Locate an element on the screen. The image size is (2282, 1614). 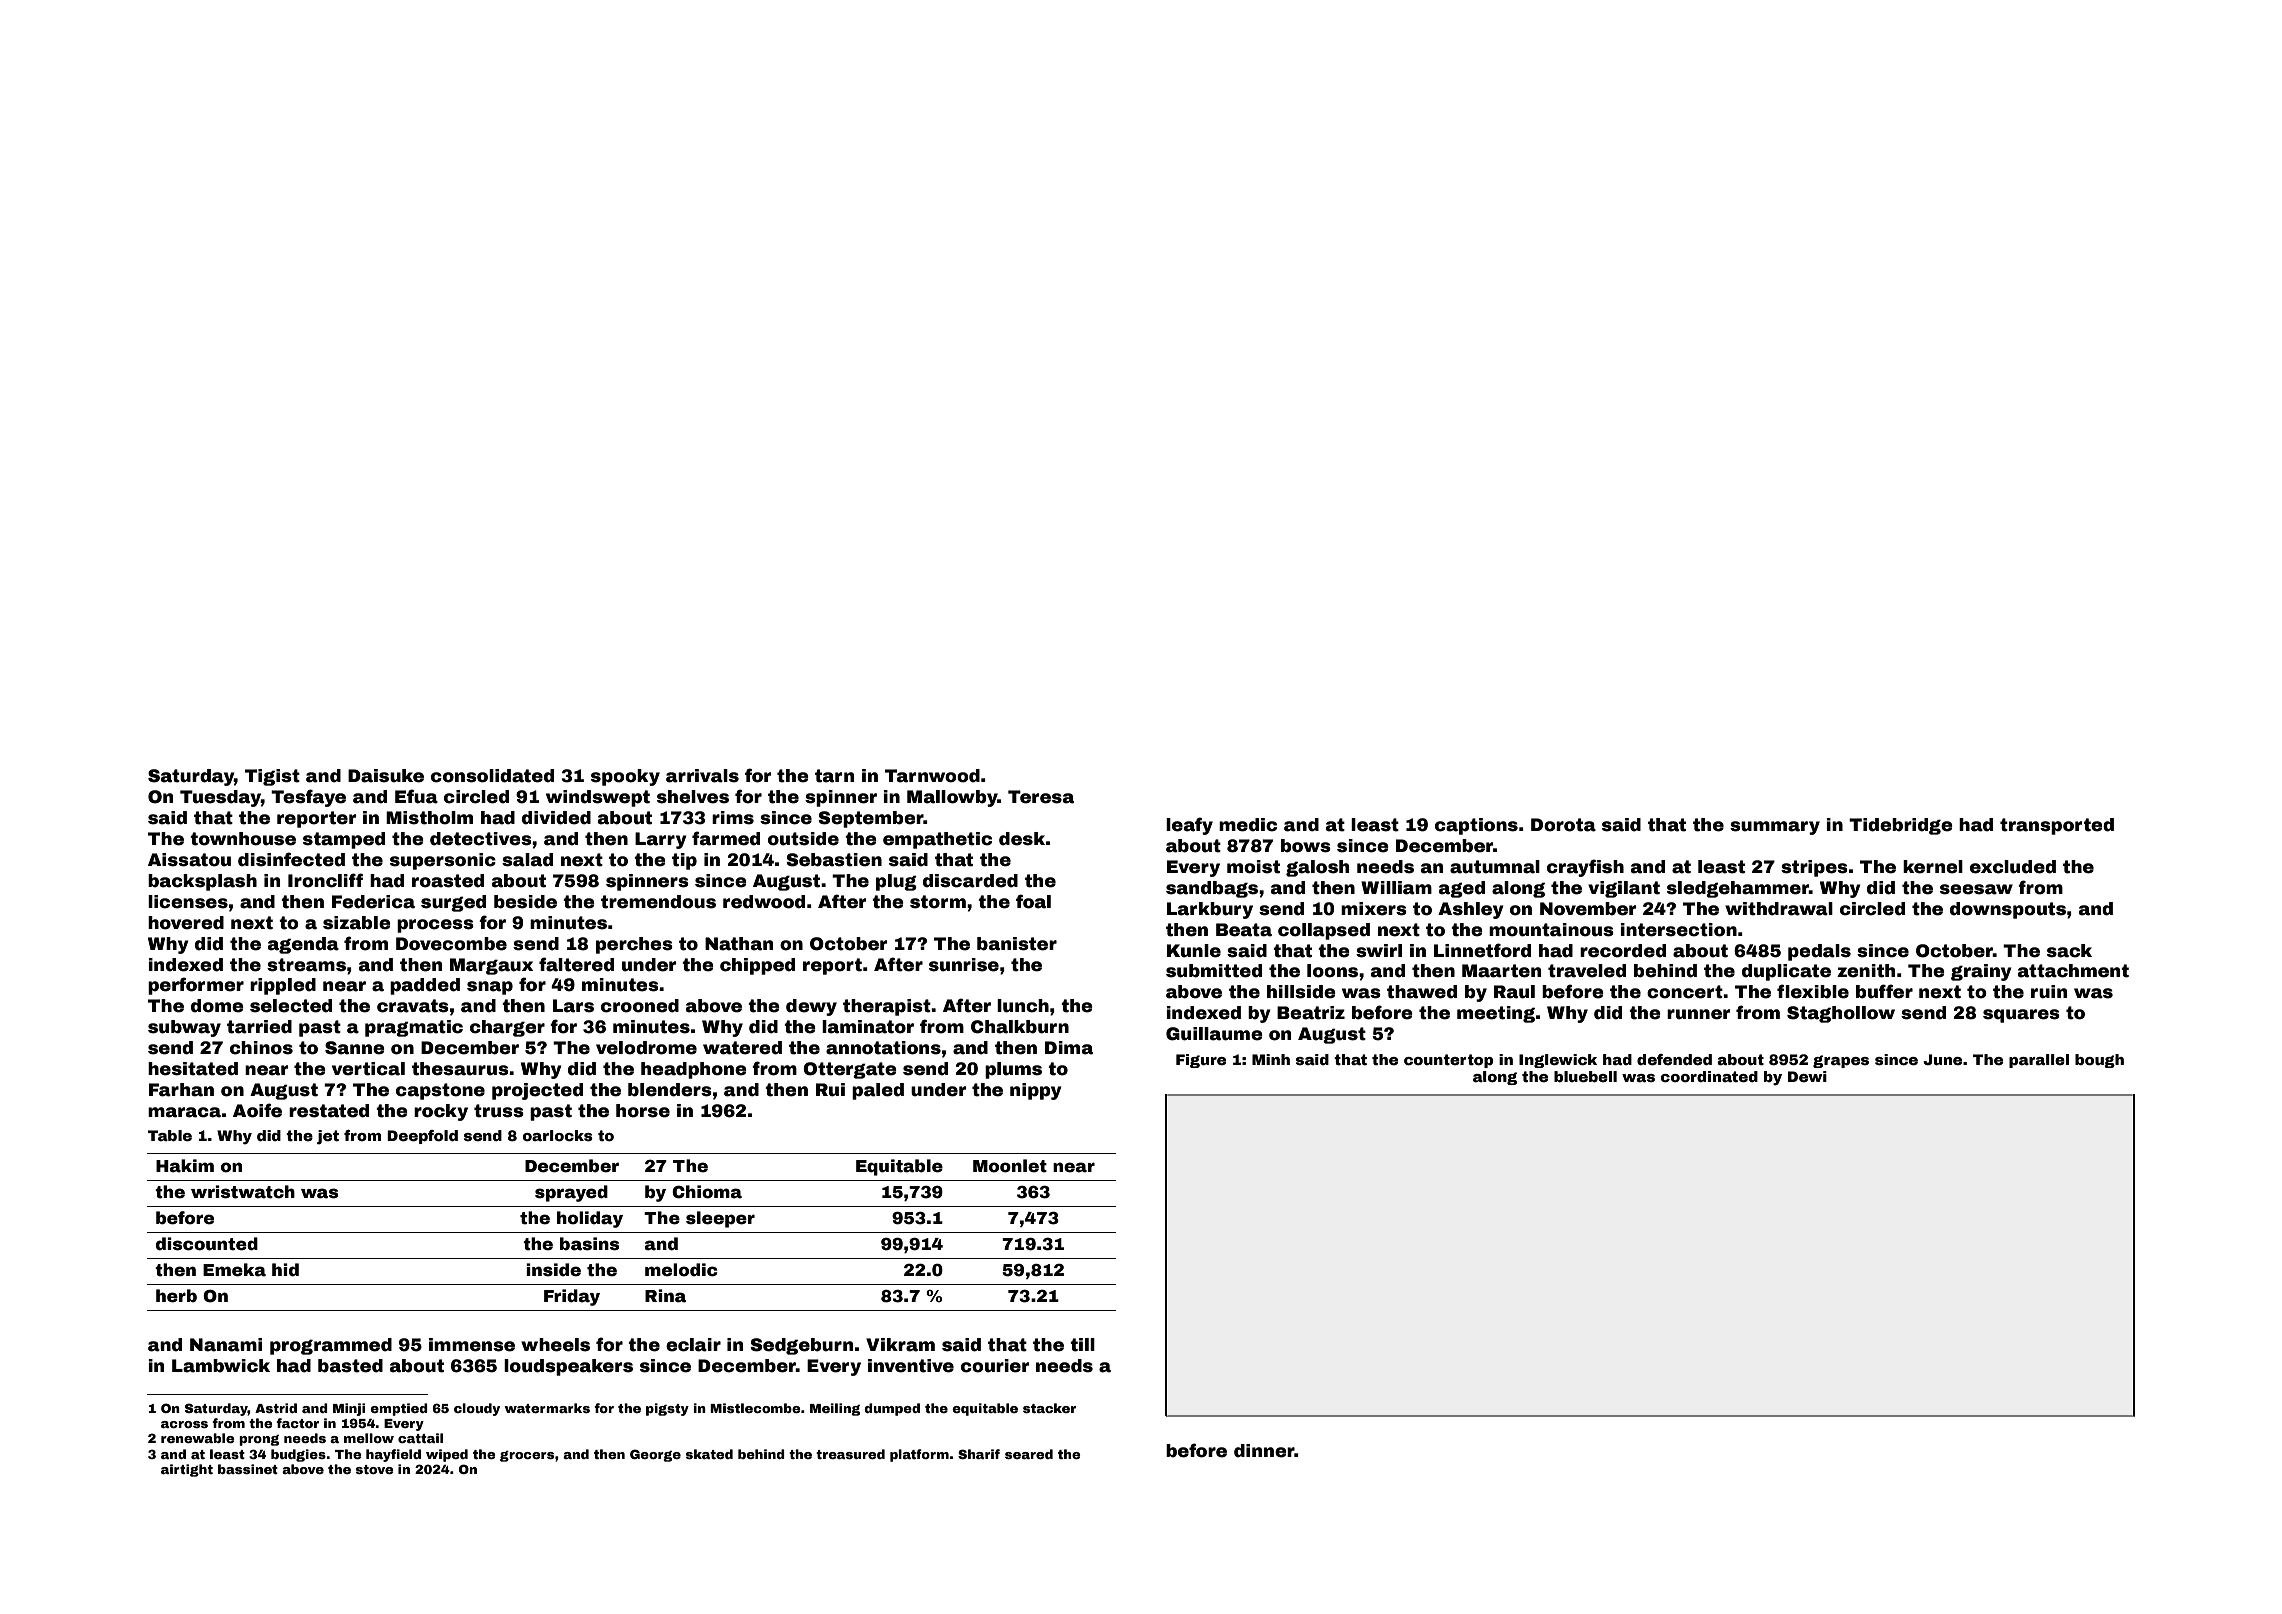
Moonlet is located at coordinates (1010, 1166).
